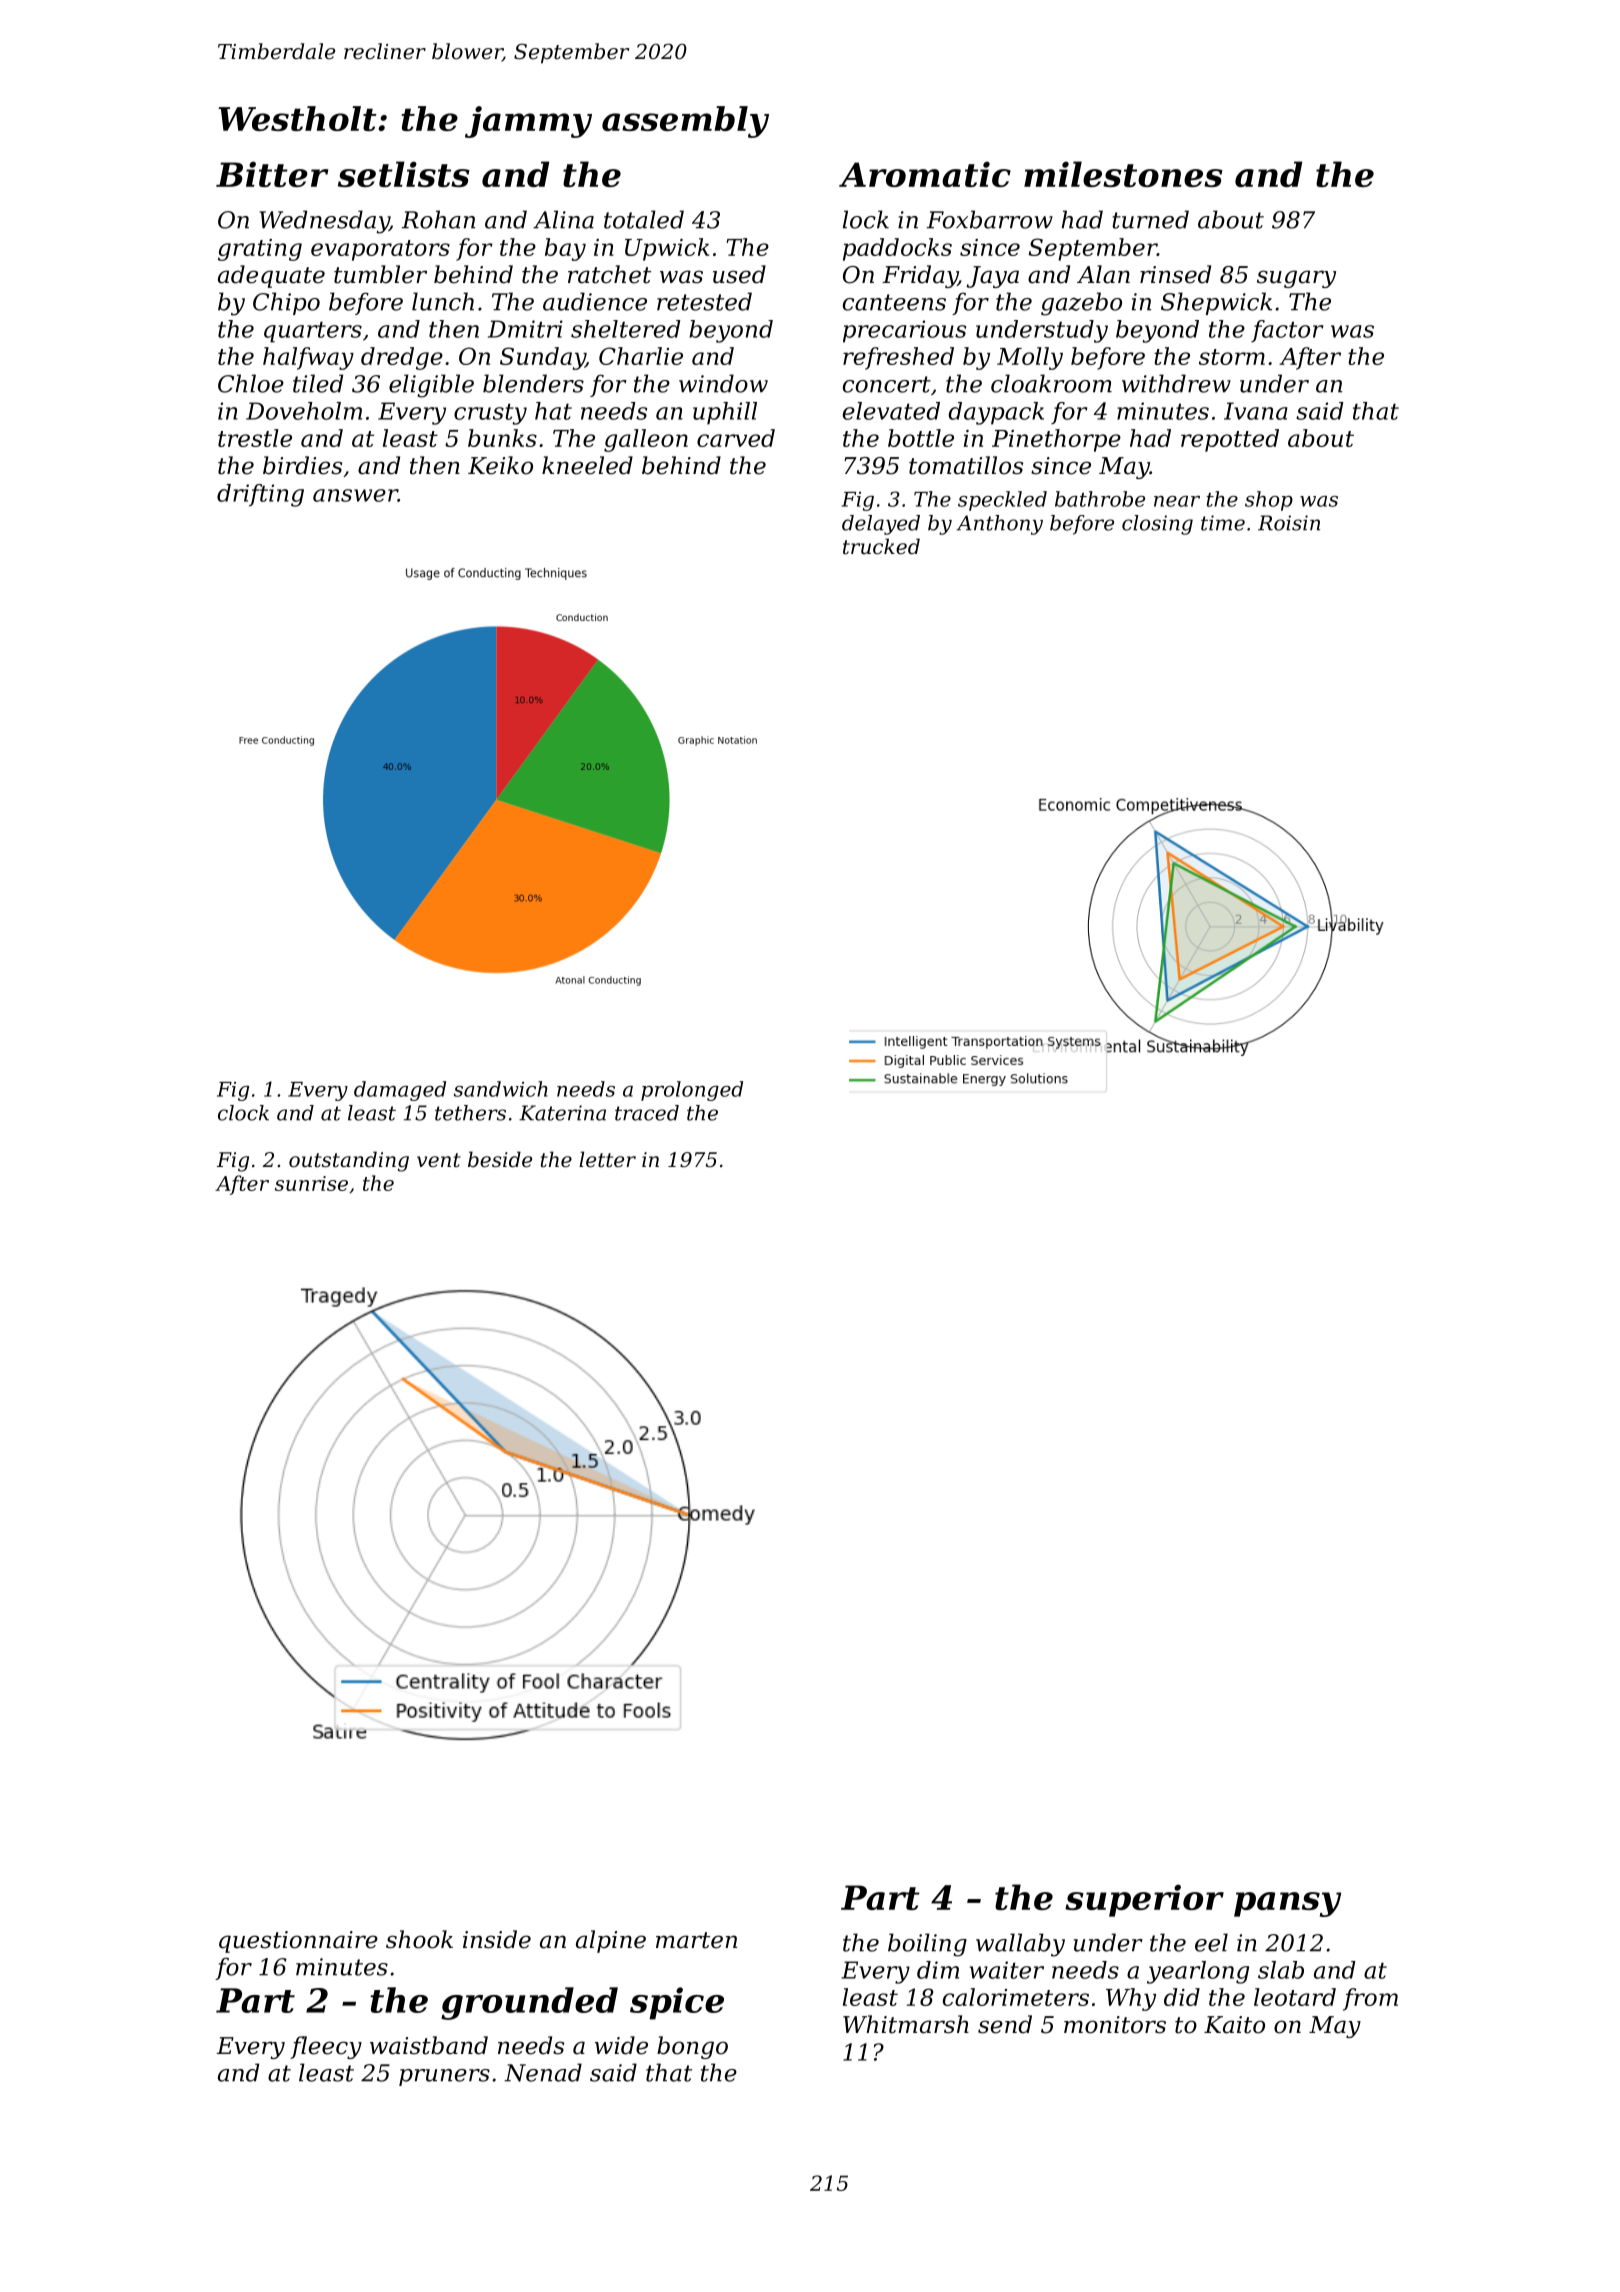  I want to click on questionnaire, so click(298, 1942).
